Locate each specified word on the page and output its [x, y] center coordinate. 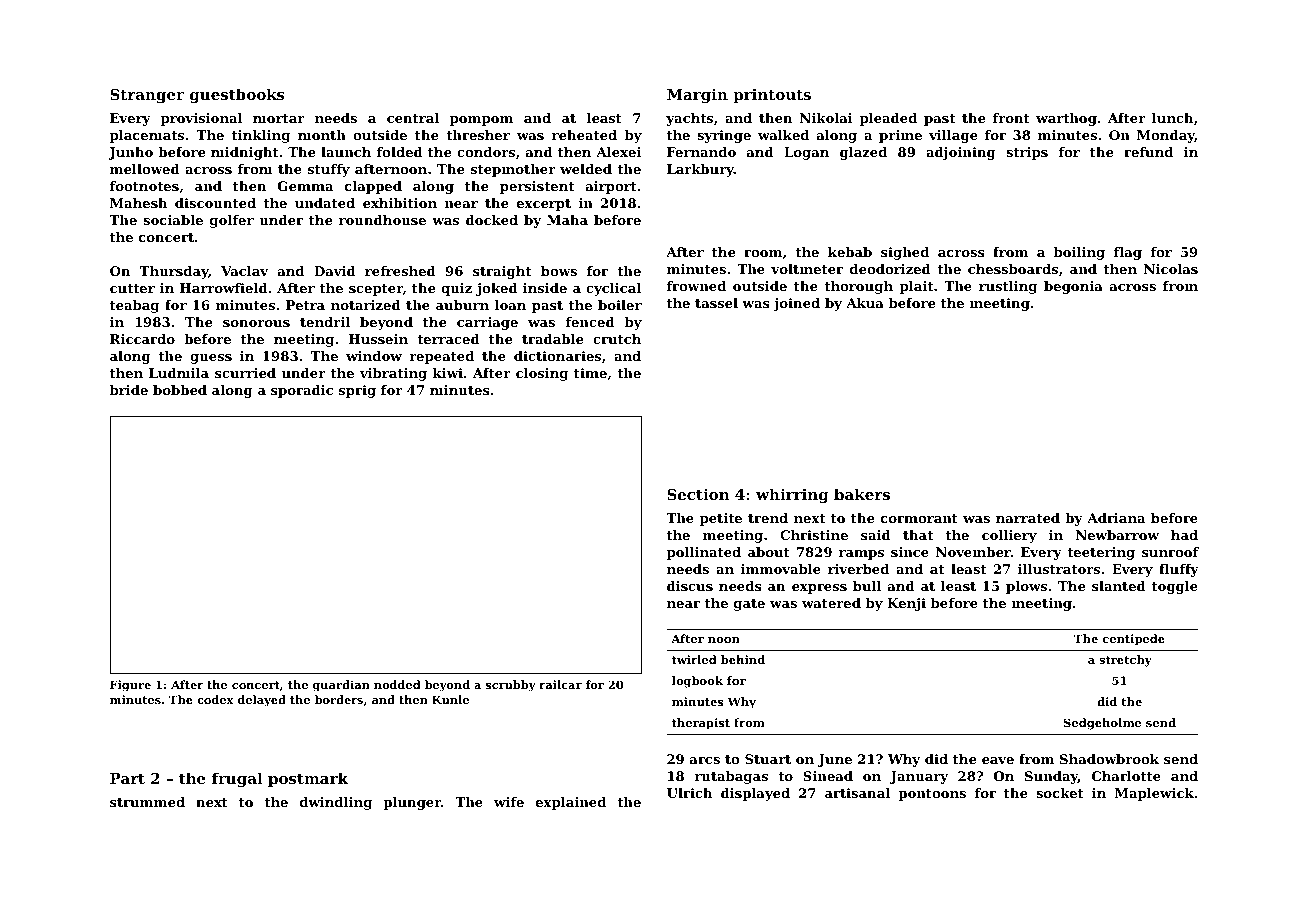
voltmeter [807, 269]
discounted [215, 203]
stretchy [1125, 661]
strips [1027, 153]
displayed [755, 794]
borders [339, 699]
